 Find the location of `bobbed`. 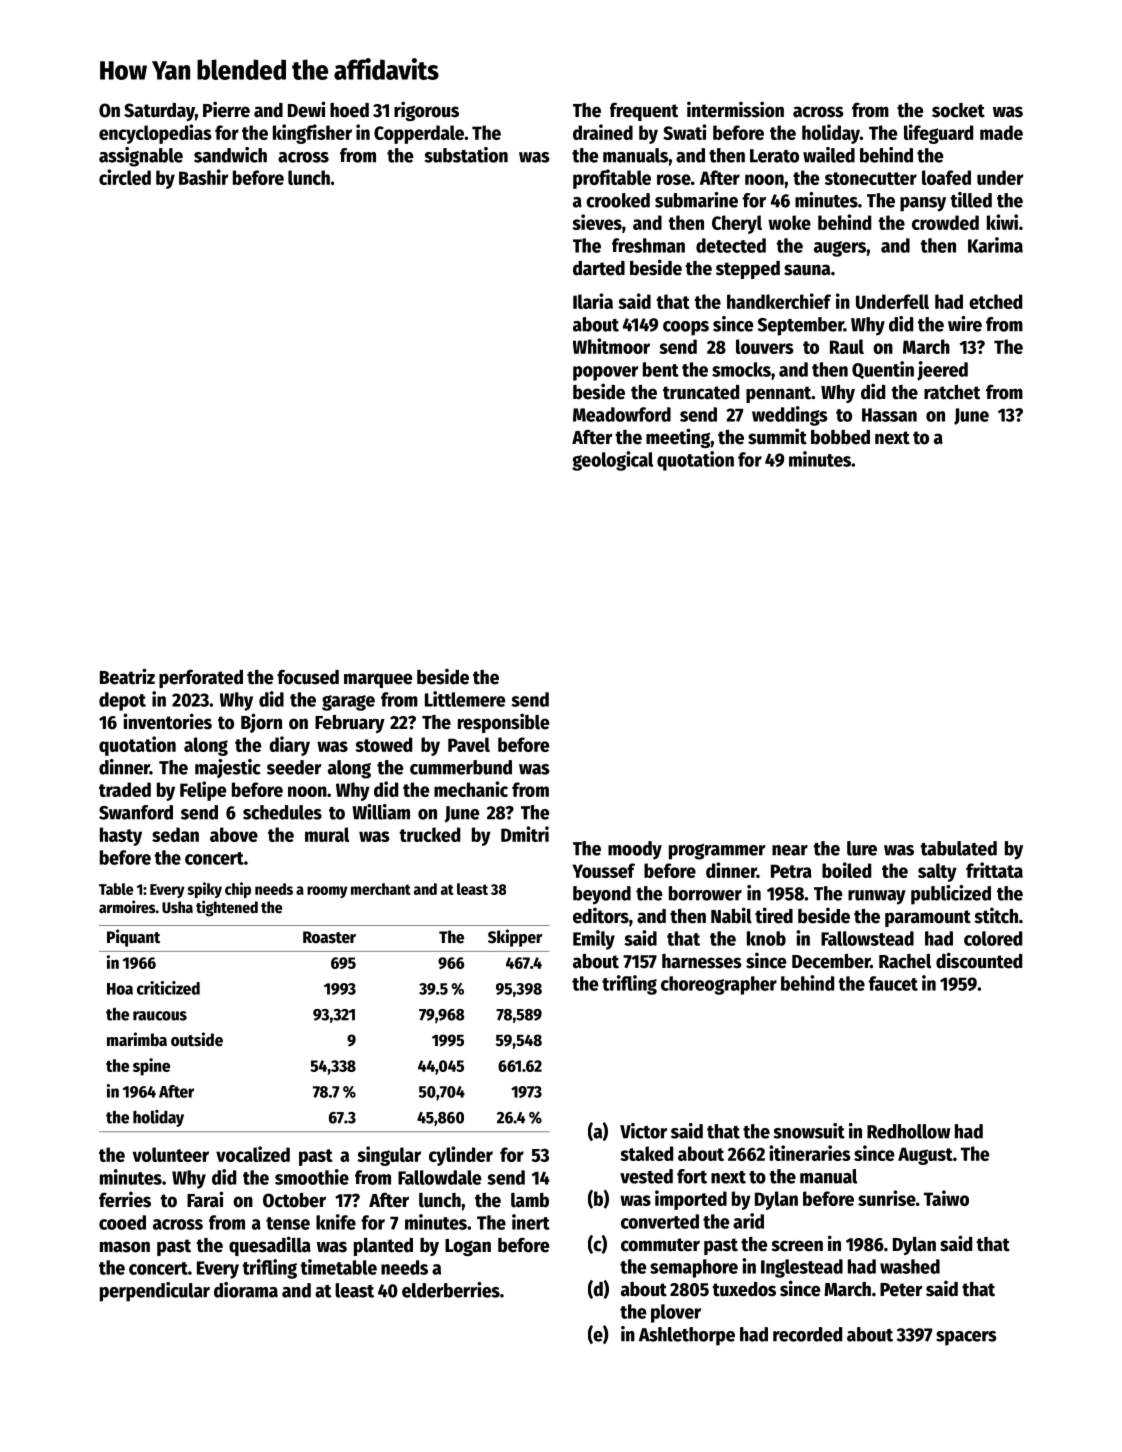

bobbed is located at coordinates (840, 437).
